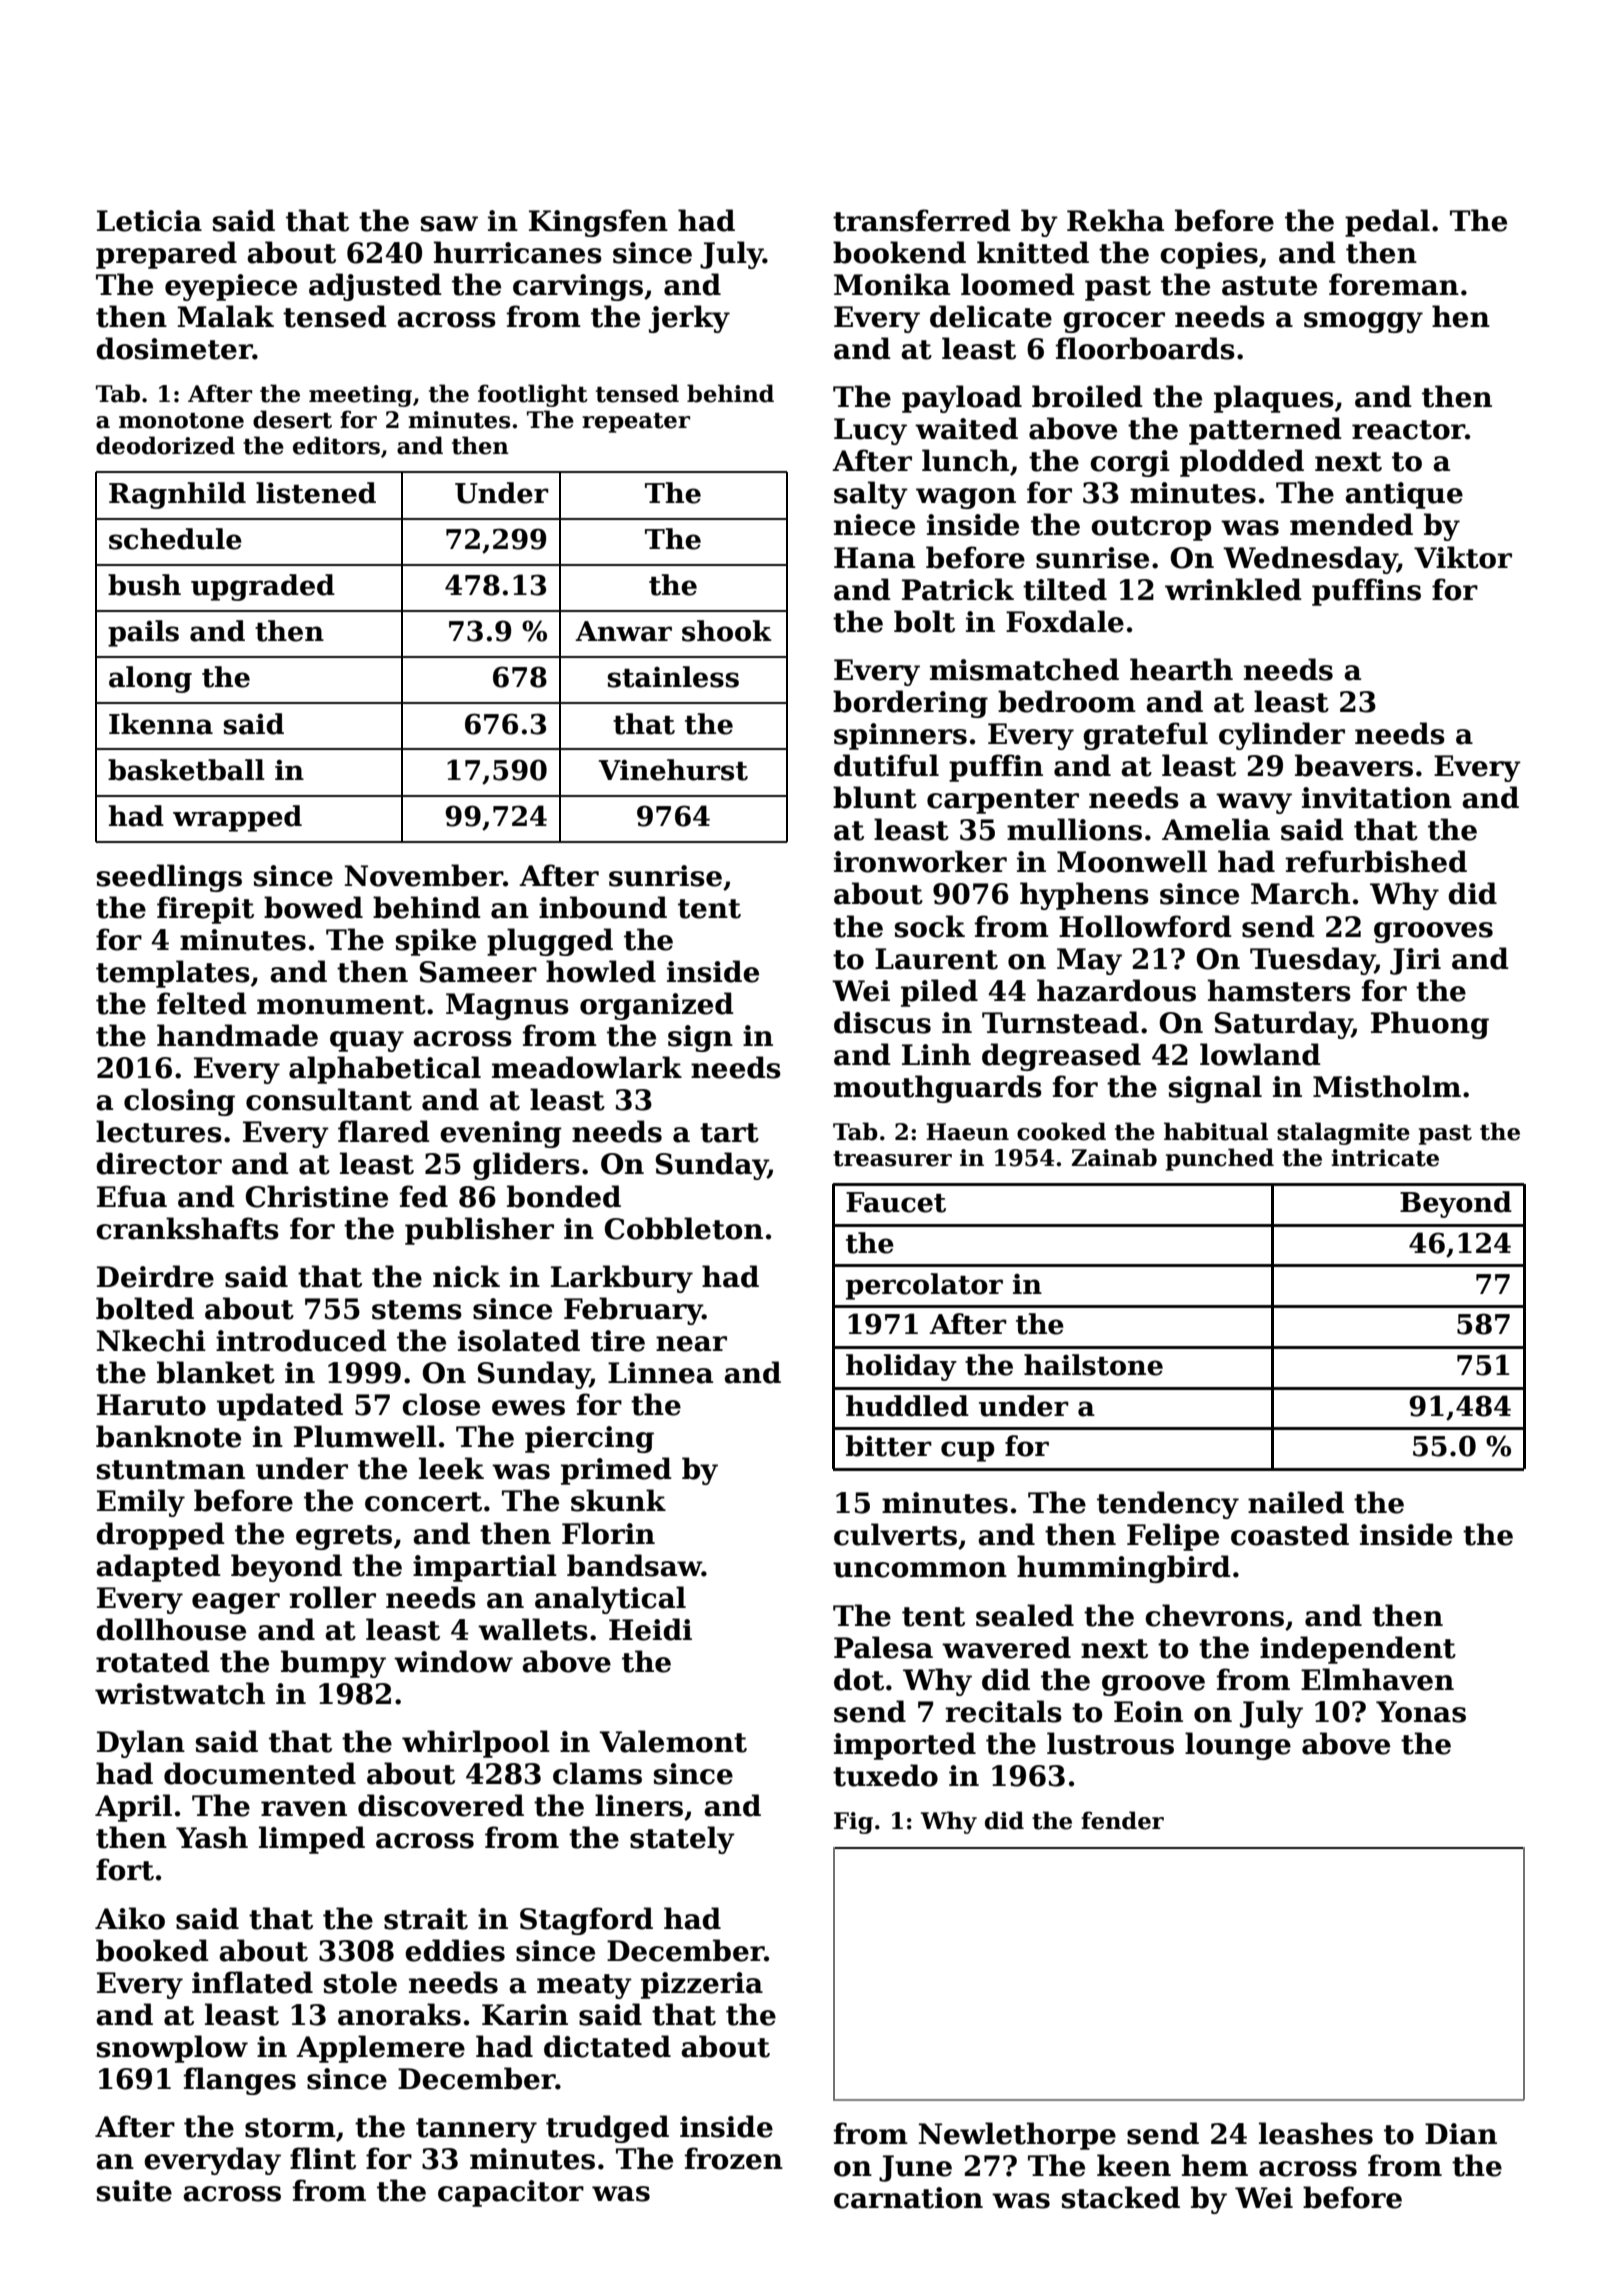  Describe the element at coordinates (169, 878) in the screenshot. I see `seedlings` at that location.
